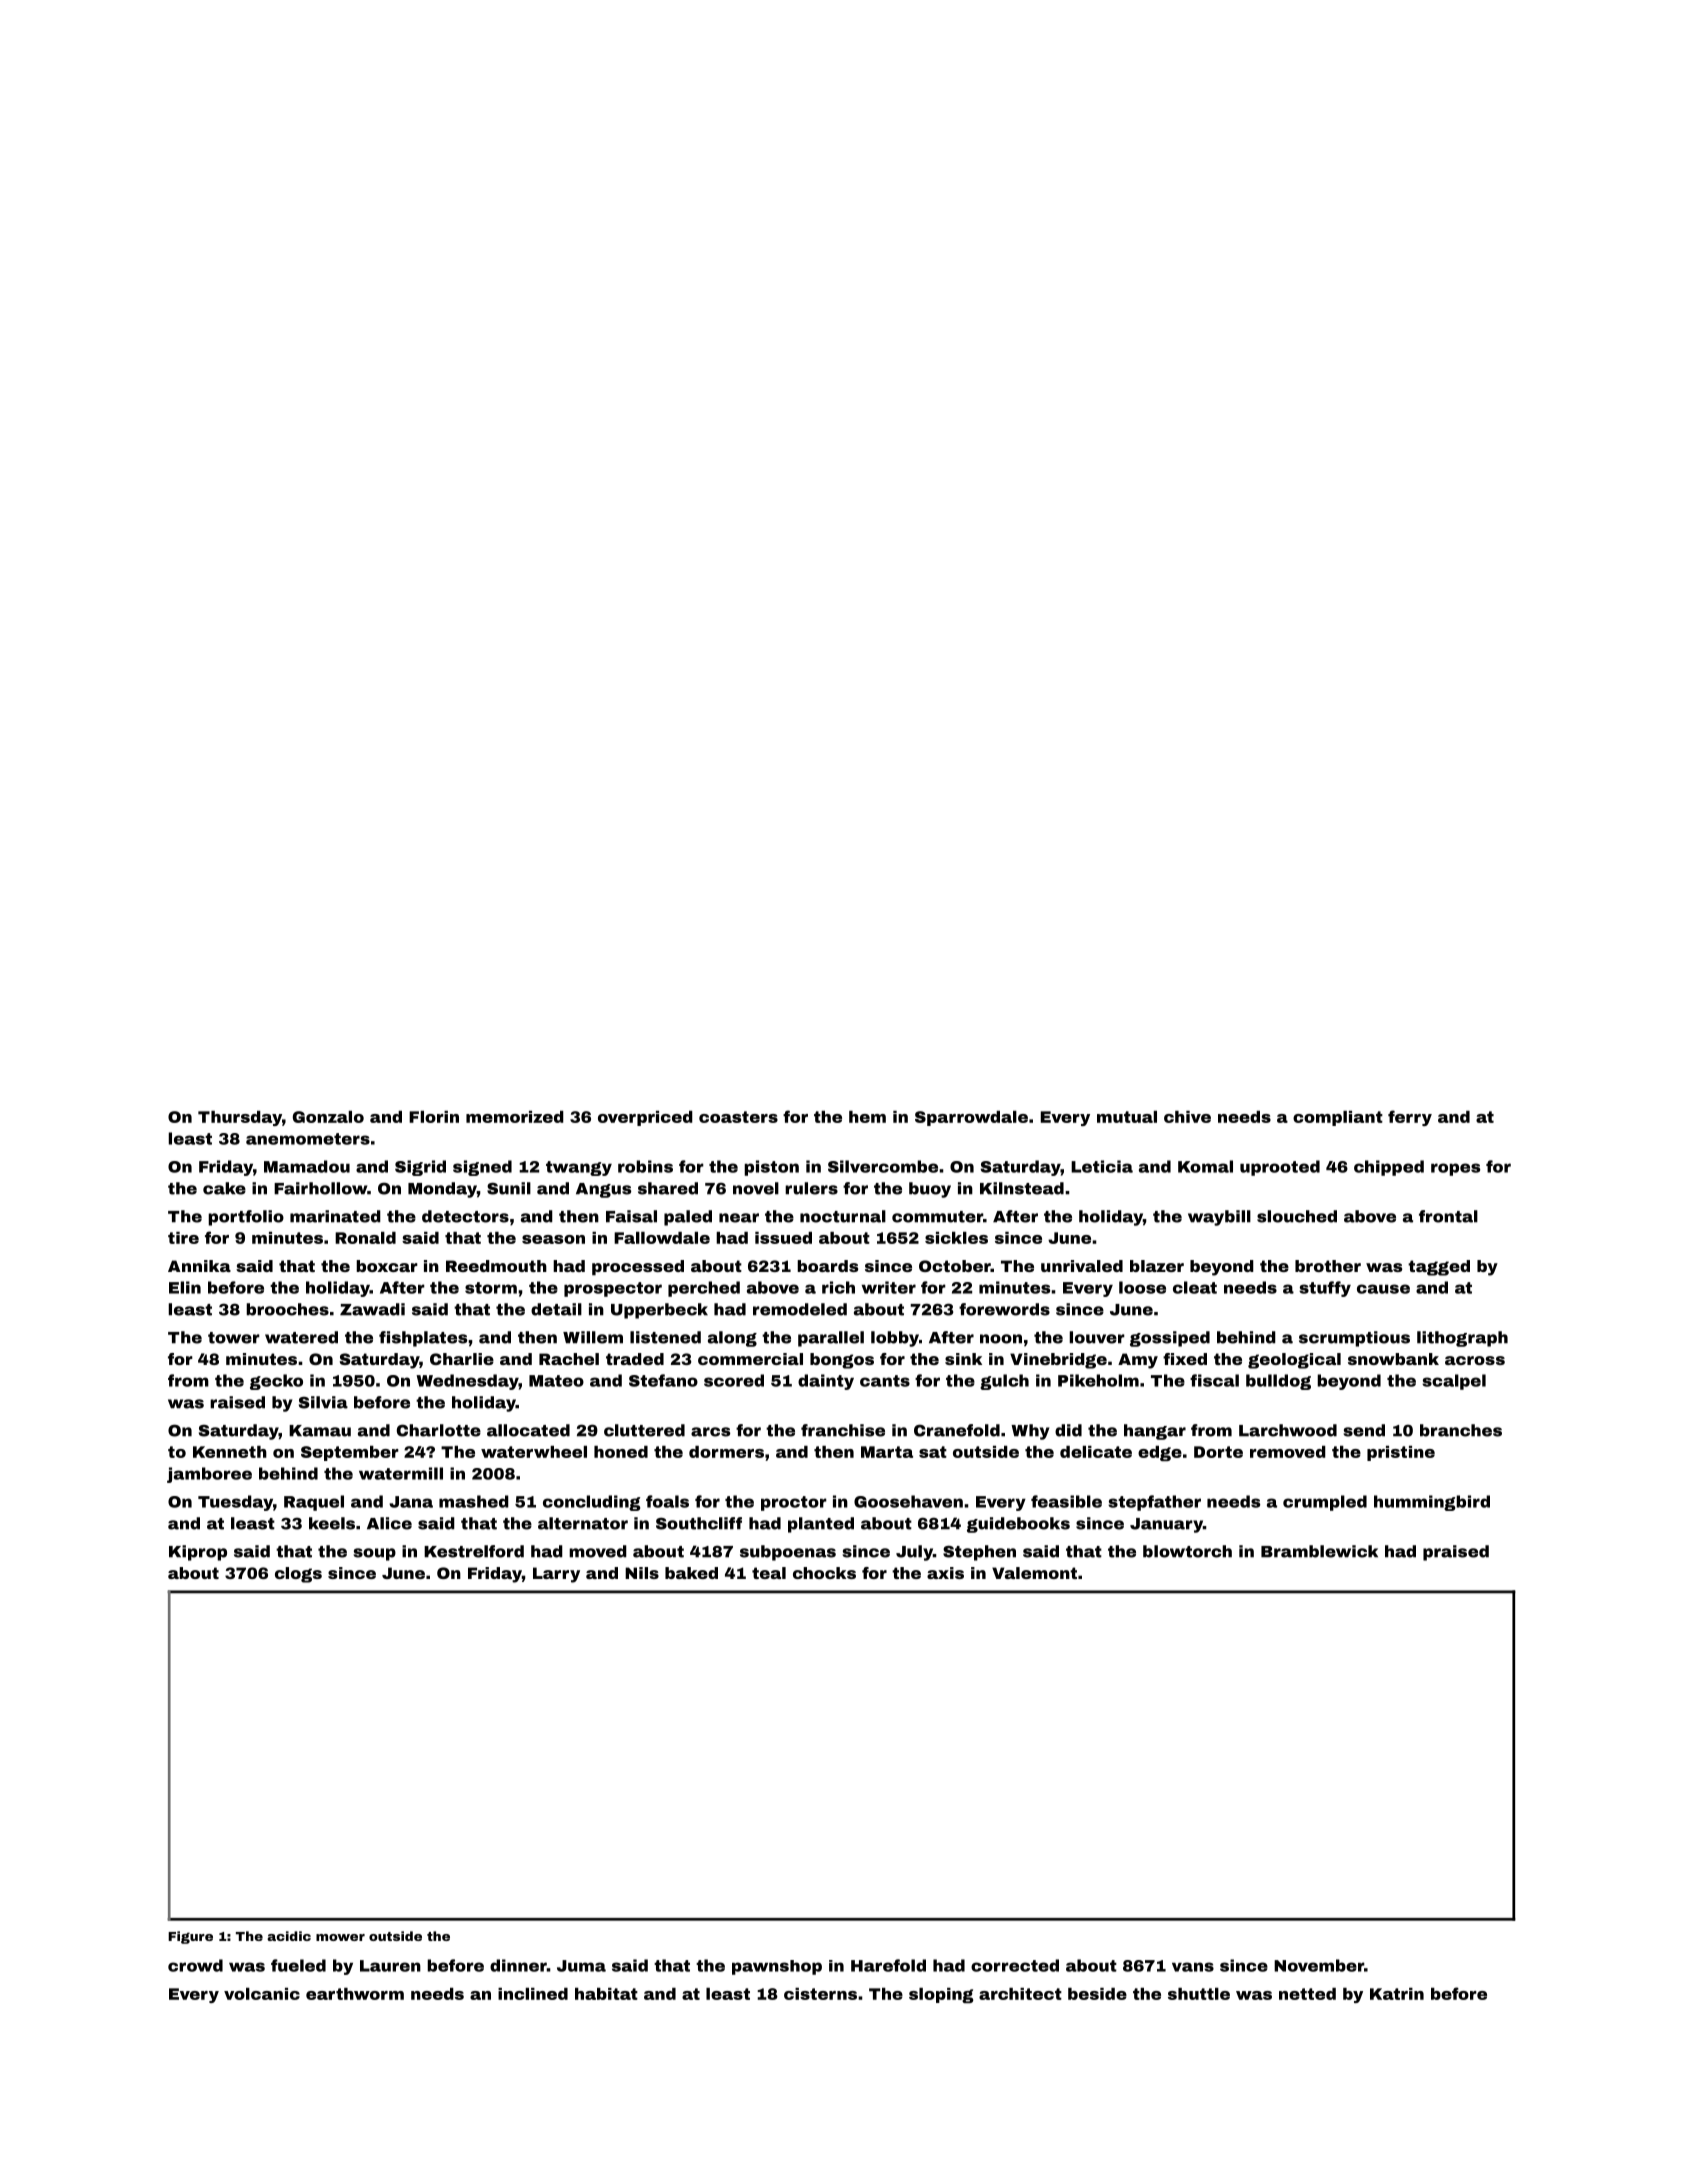 The height and width of the screenshot is (2178, 1683). What do you see at coordinates (1448, 1216) in the screenshot?
I see `frontal` at bounding box center [1448, 1216].
